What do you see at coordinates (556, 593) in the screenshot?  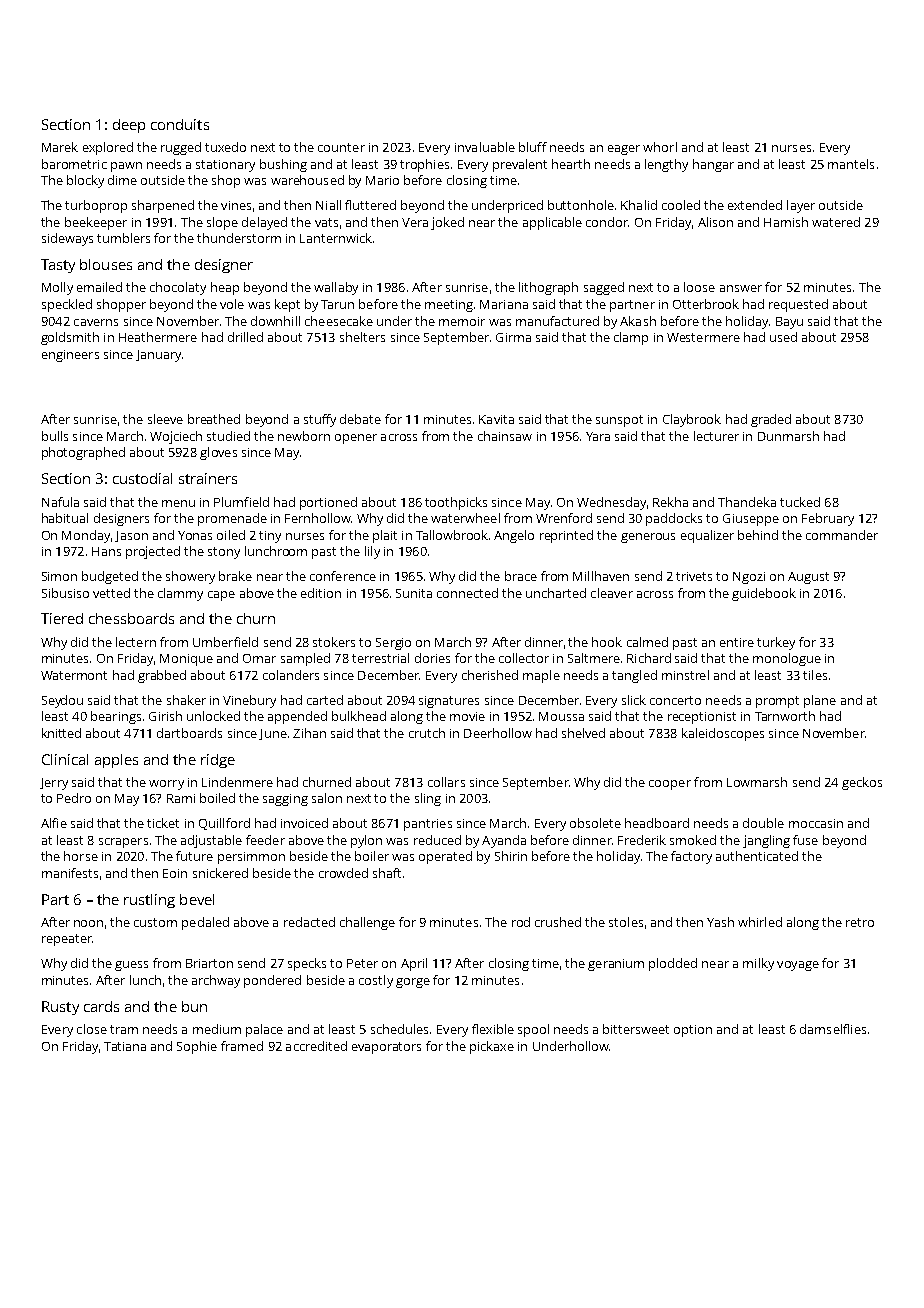 I see `uncharted` at bounding box center [556, 593].
